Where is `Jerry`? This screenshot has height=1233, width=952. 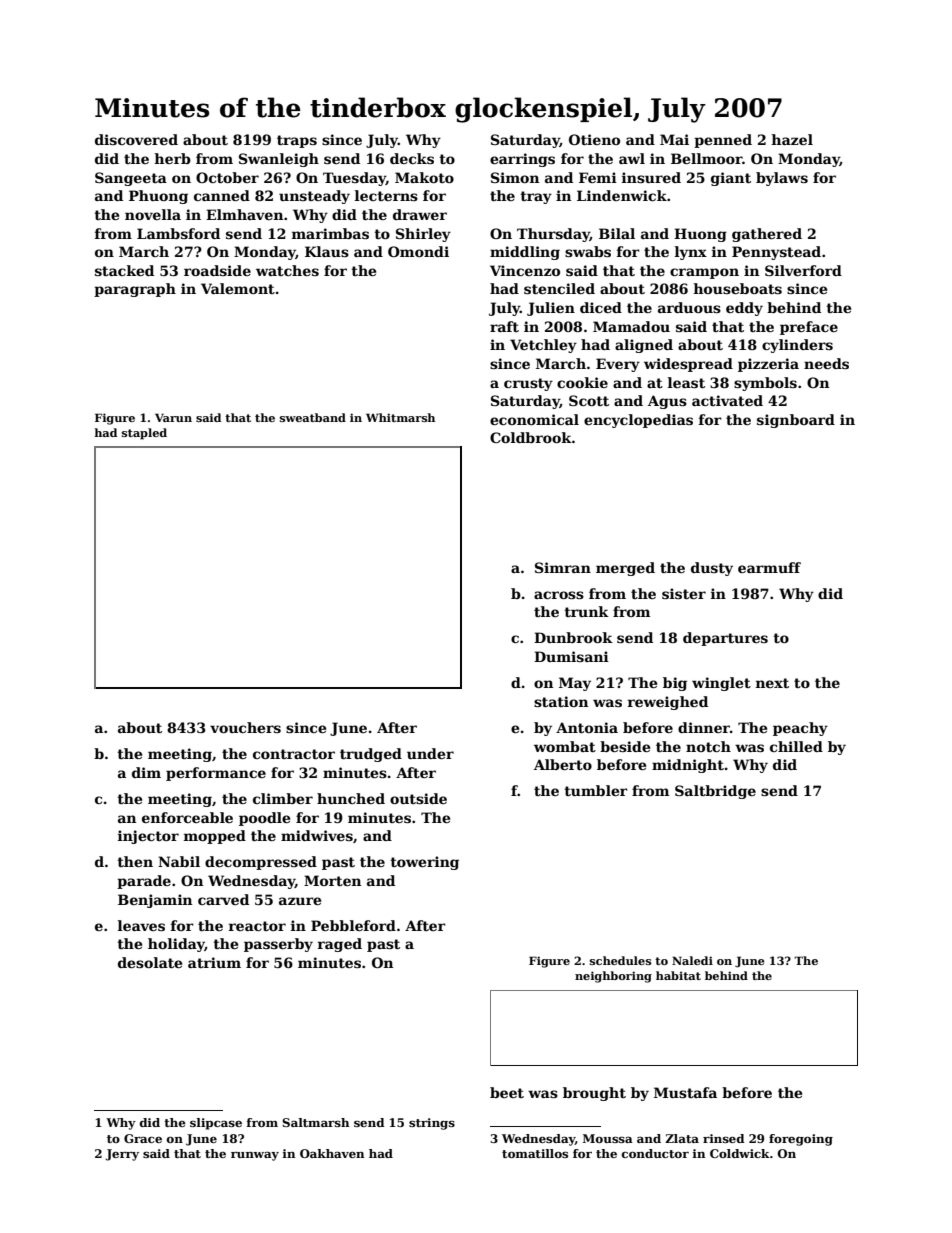
Jerry is located at coordinates (122, 1155).
